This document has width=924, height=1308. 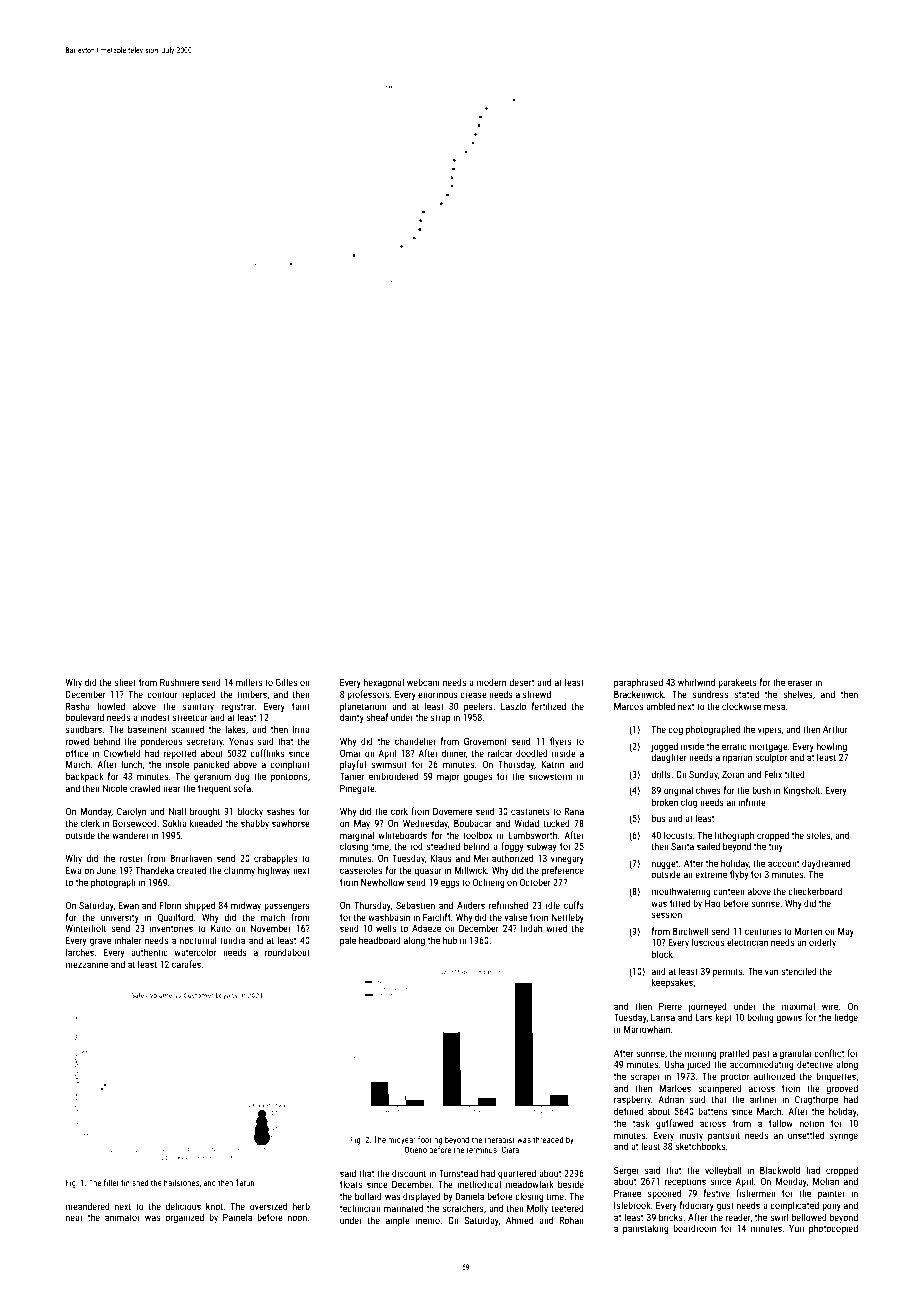 I want to click on Morten, so click(x=808, y=931).
